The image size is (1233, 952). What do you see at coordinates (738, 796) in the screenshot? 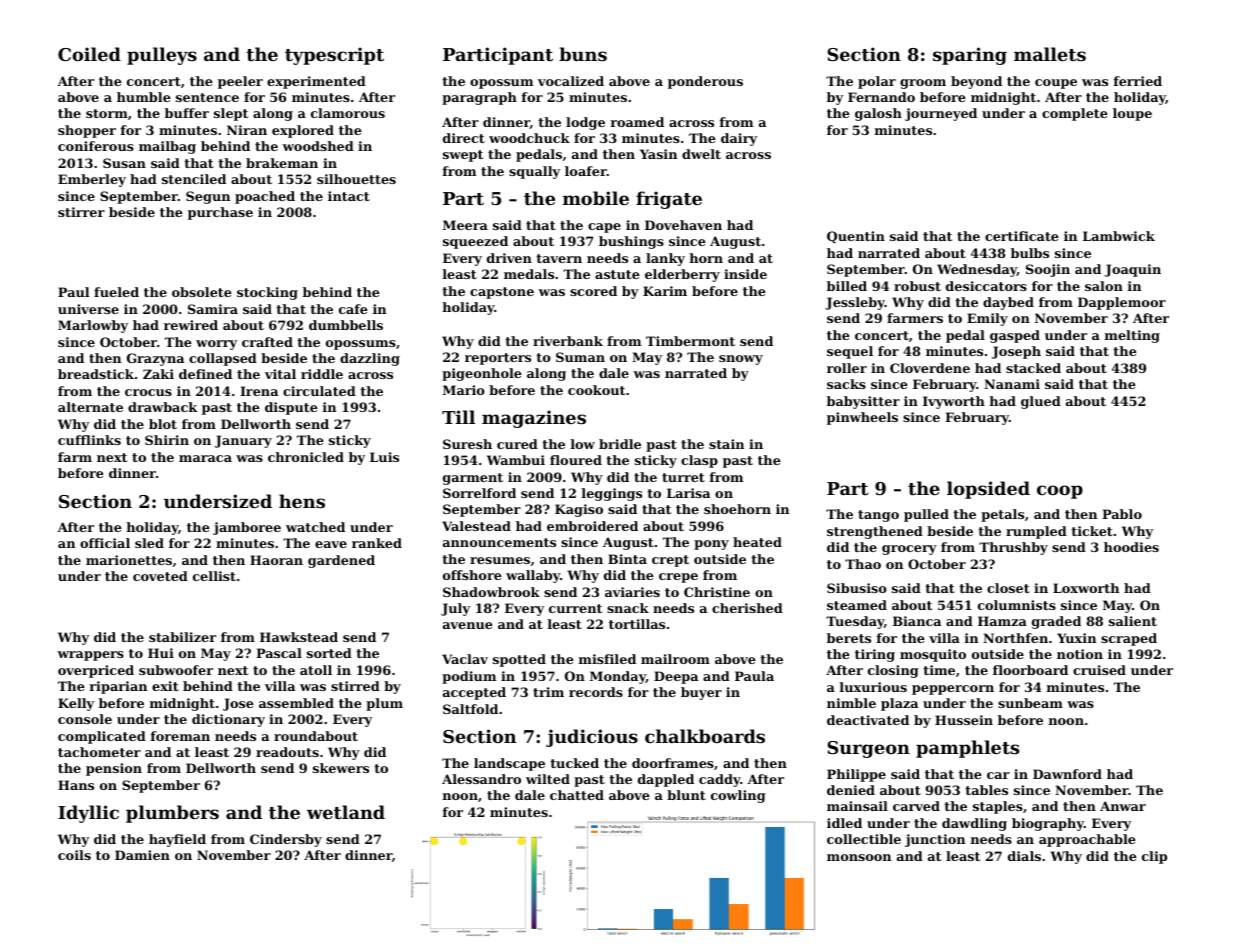
I see `cowling` at bounding box center [738, 796].
